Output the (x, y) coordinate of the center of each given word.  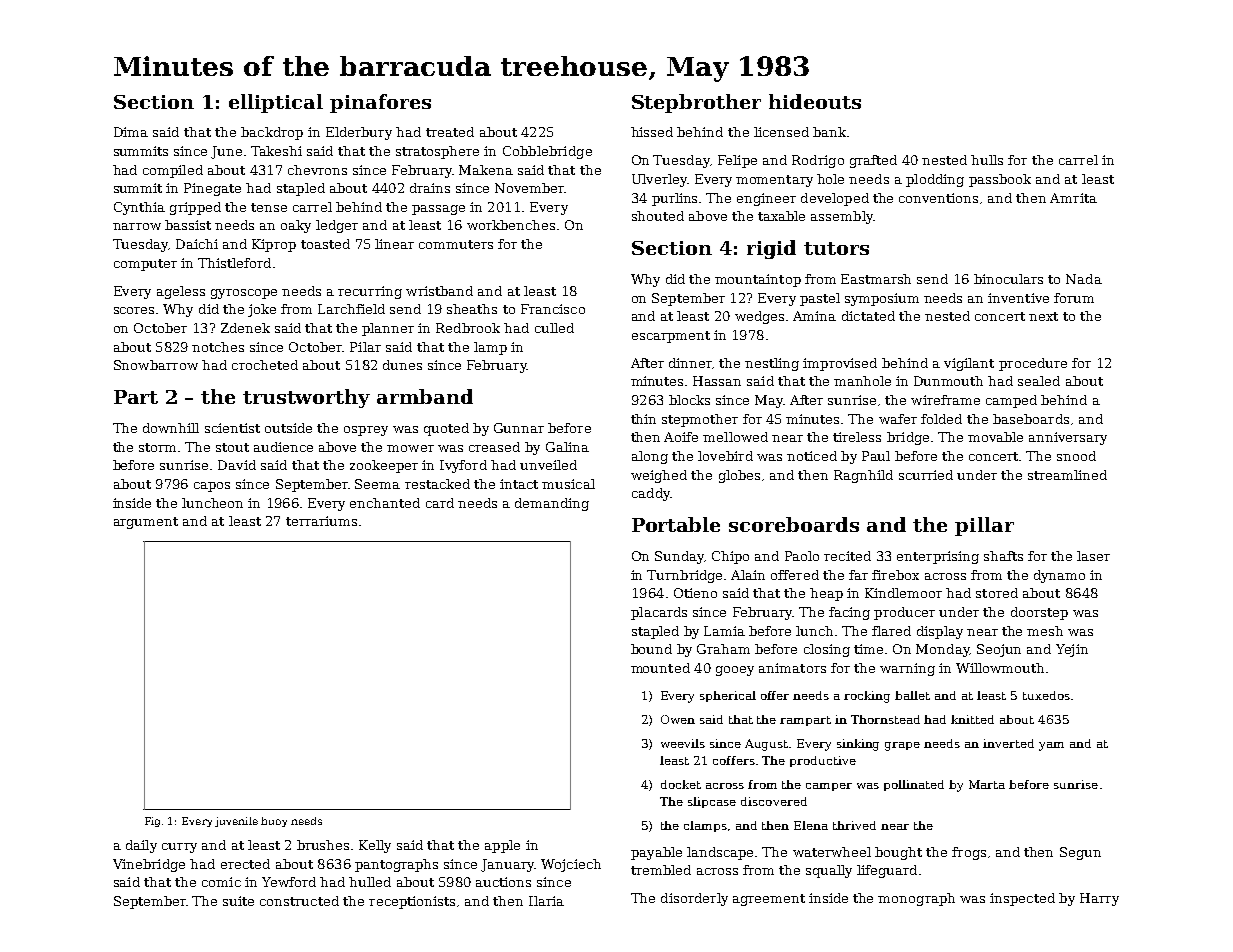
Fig (152, 822)
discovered (774, 801)
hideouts (815, 101)
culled (554, 328)
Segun (1080, 853)
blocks (689, 400)
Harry (1099, 899)
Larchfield (351, 309)
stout (232, 447)
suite (238, 901)
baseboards (1031, 419)
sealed (1039, 381)
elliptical (276, 103)
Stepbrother (696, 103)
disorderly (694, 899)
